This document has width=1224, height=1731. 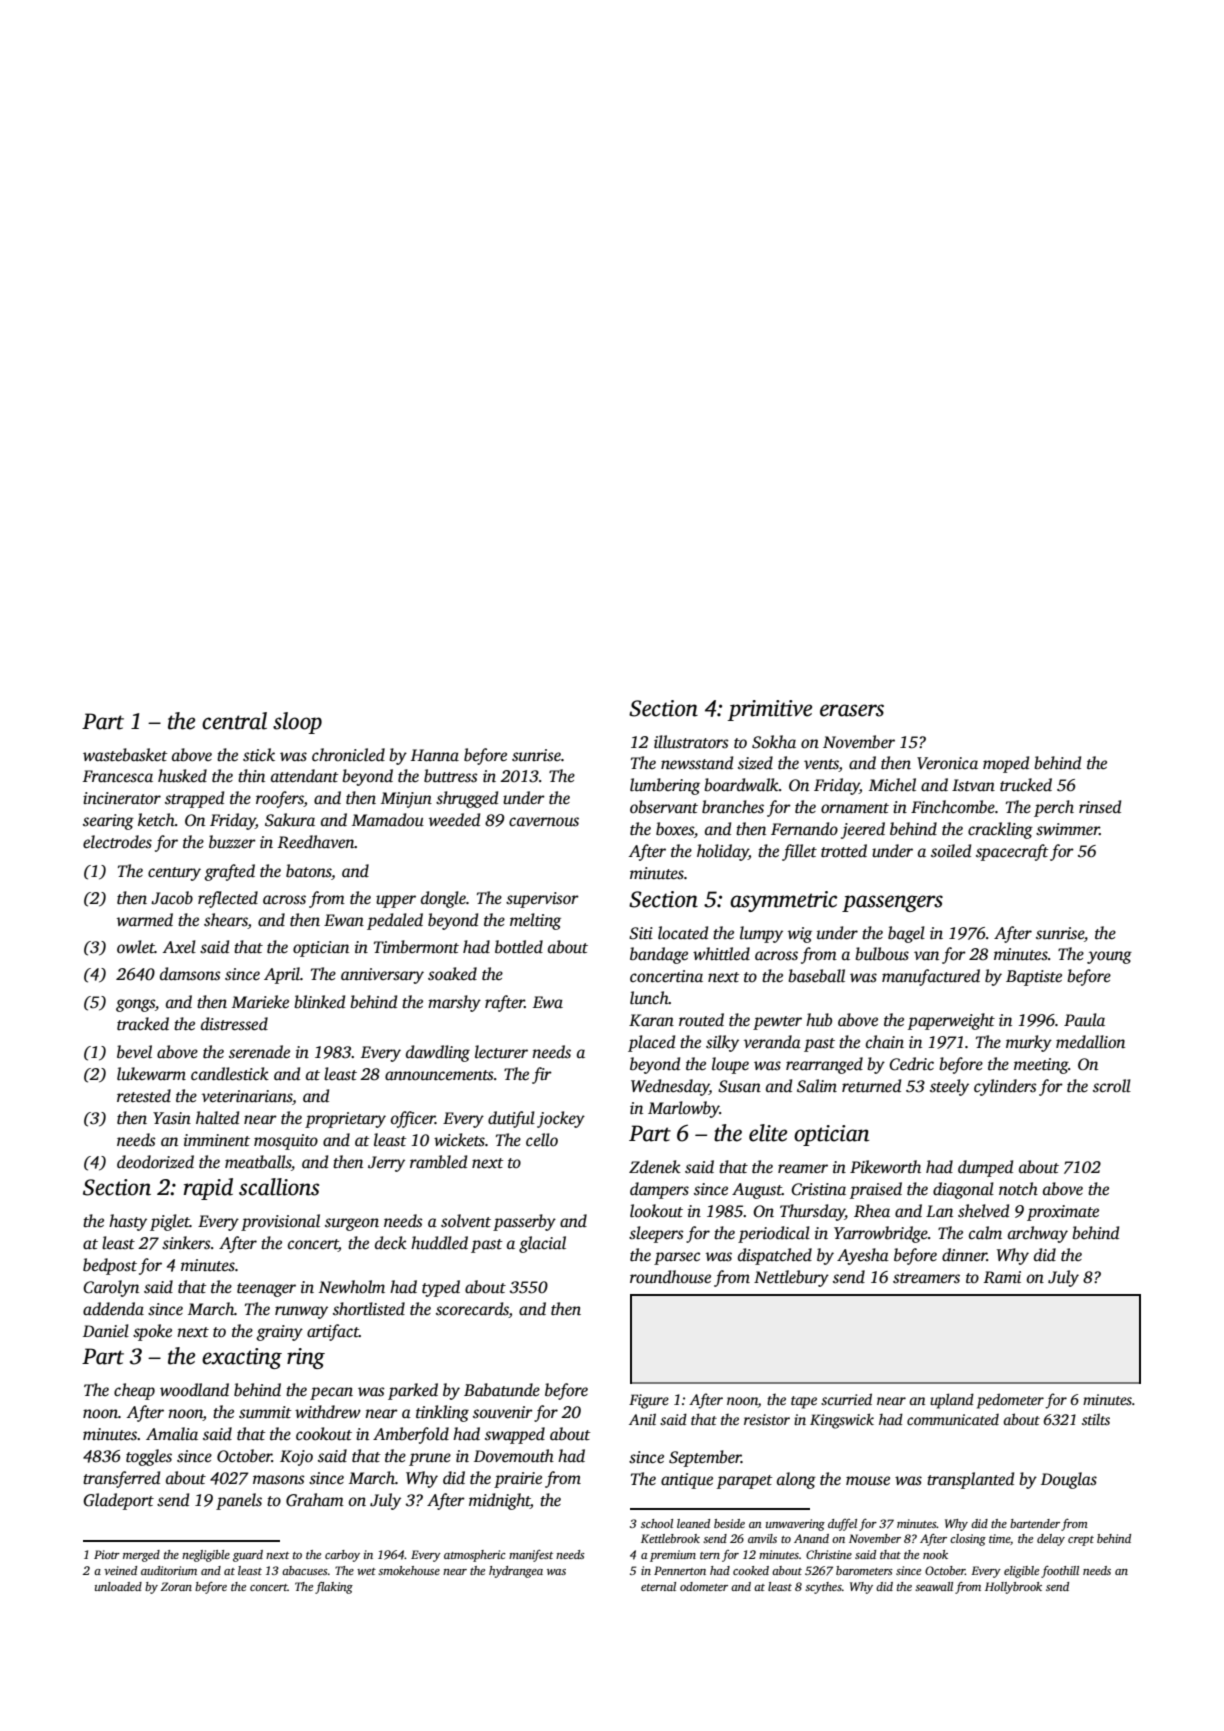 I want to click on electrodes, so click(x=117, y=842).
